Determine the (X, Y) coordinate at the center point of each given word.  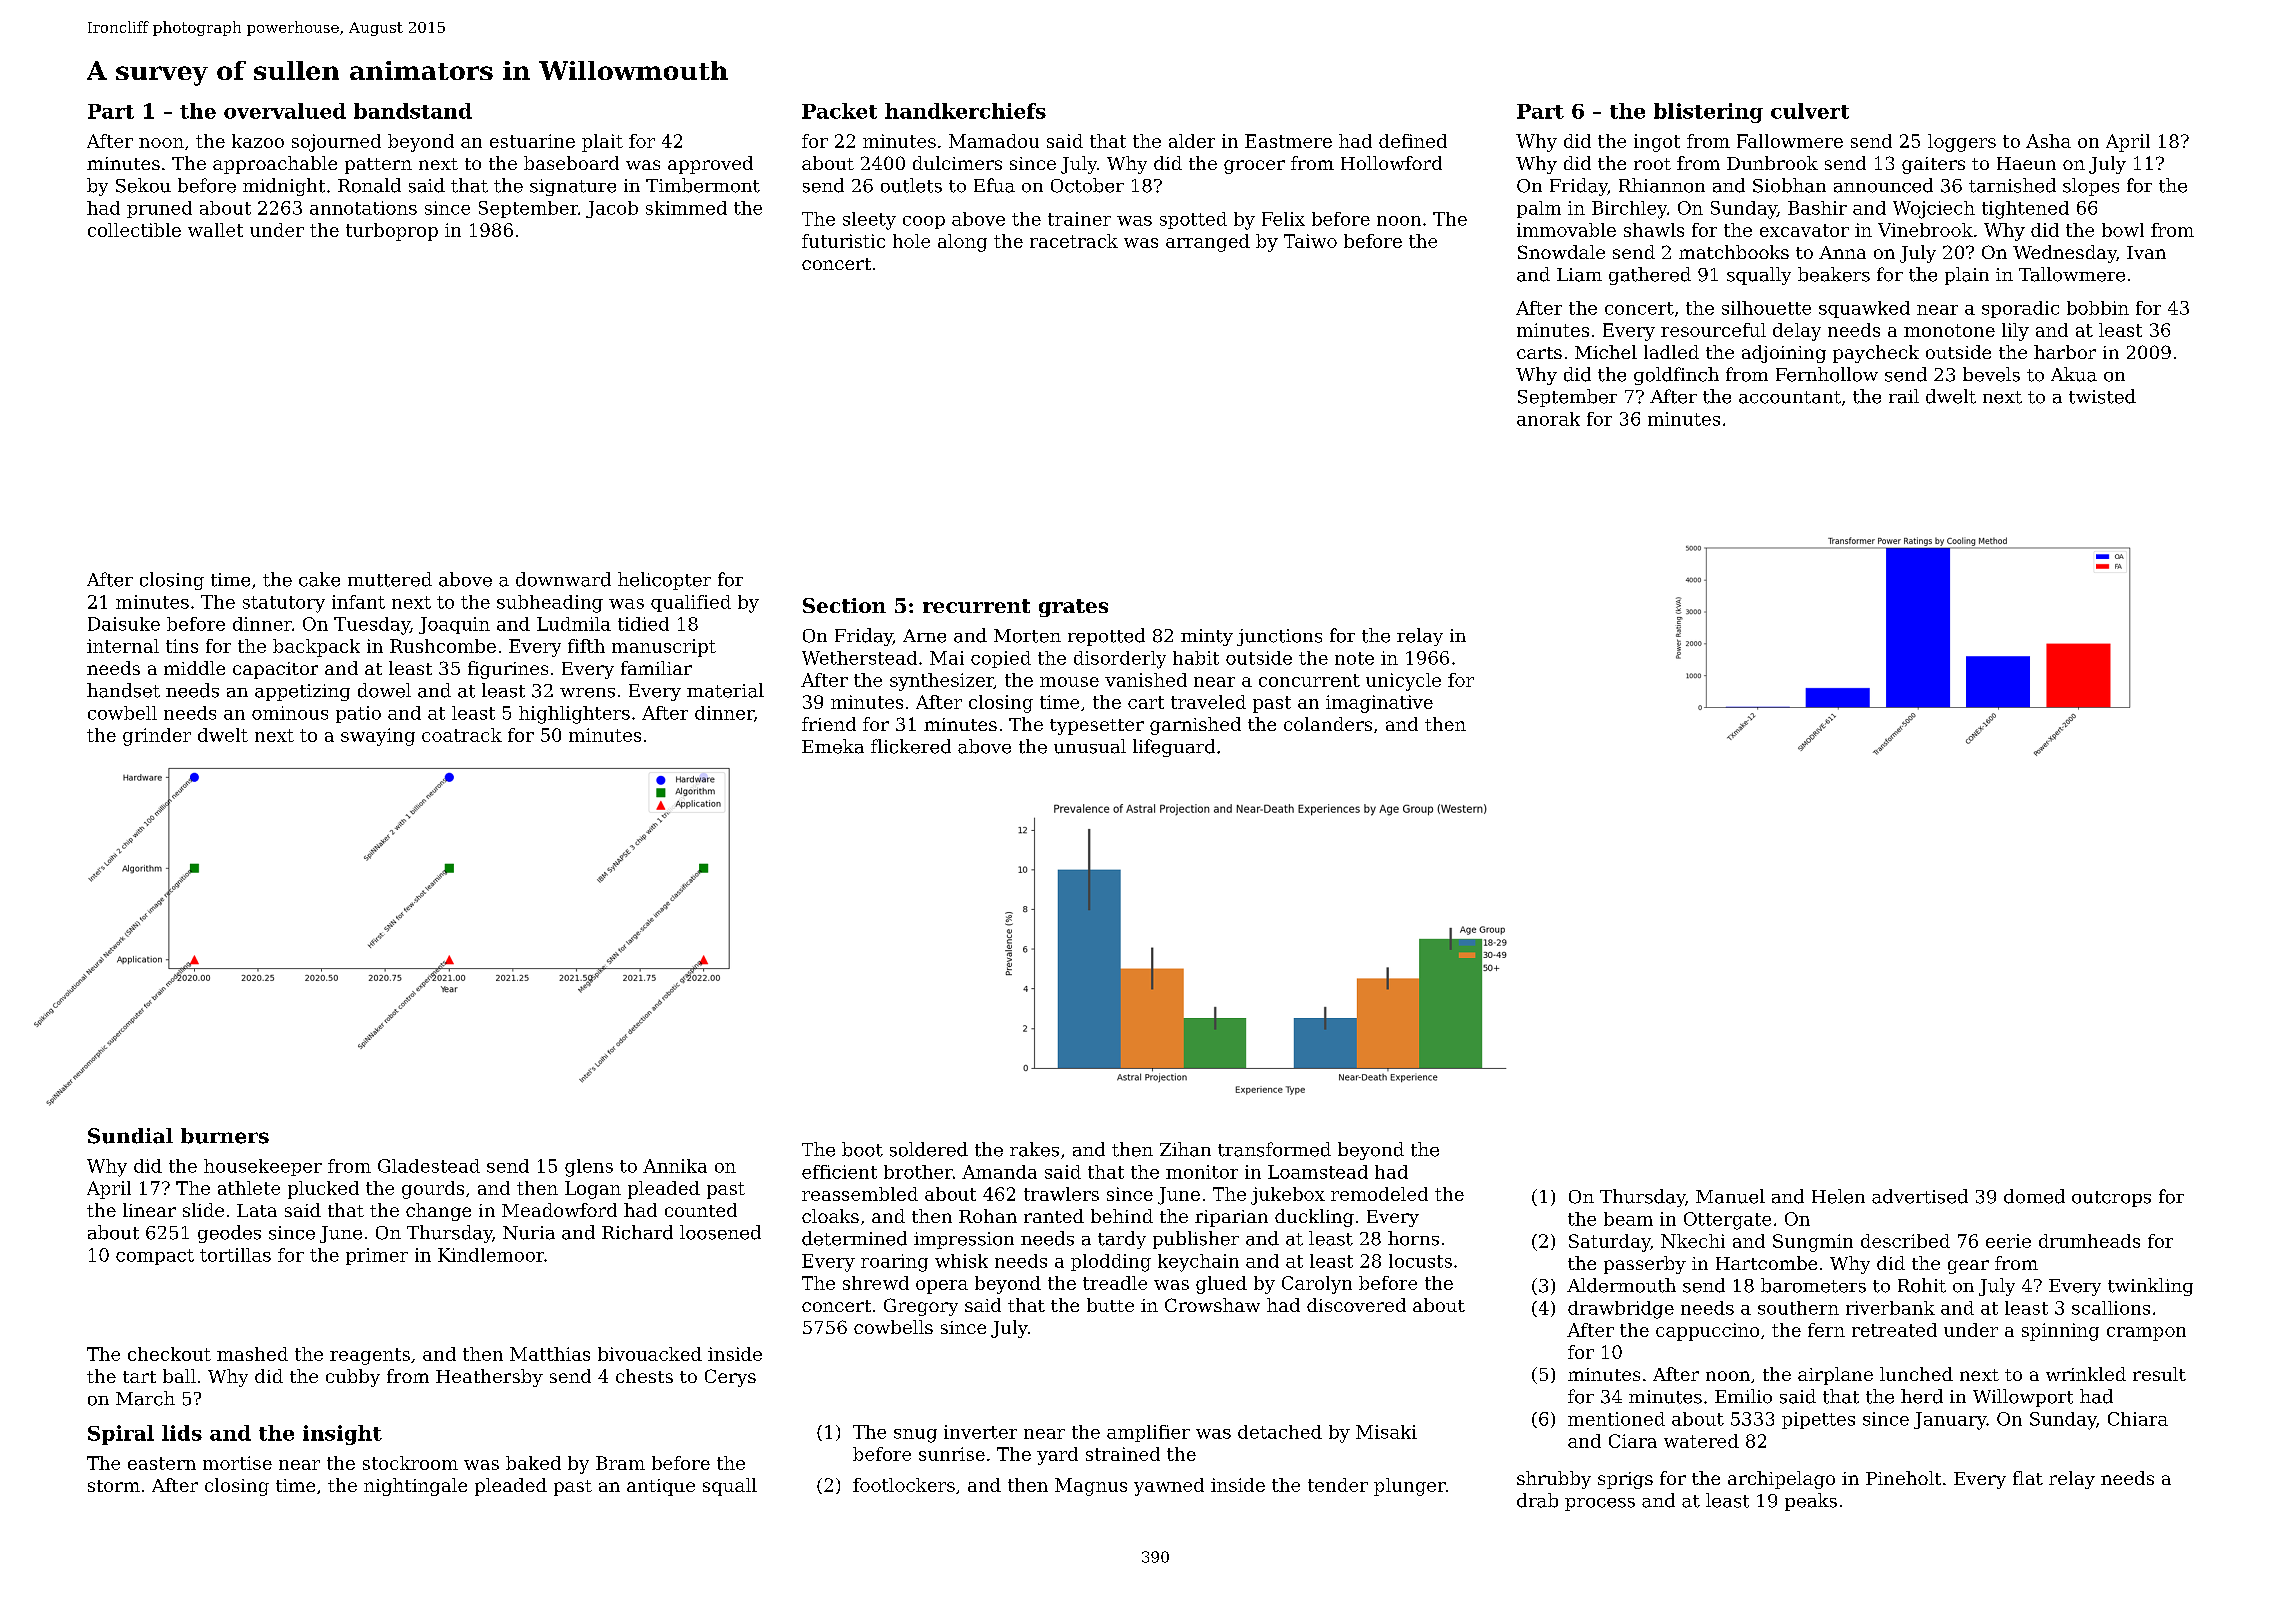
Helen (1838, 1196)
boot (862, 1149)
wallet (215, 230)
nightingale (415, 1487)
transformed (1274, 1149)
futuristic (843, 241)
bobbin (2098, 308)
